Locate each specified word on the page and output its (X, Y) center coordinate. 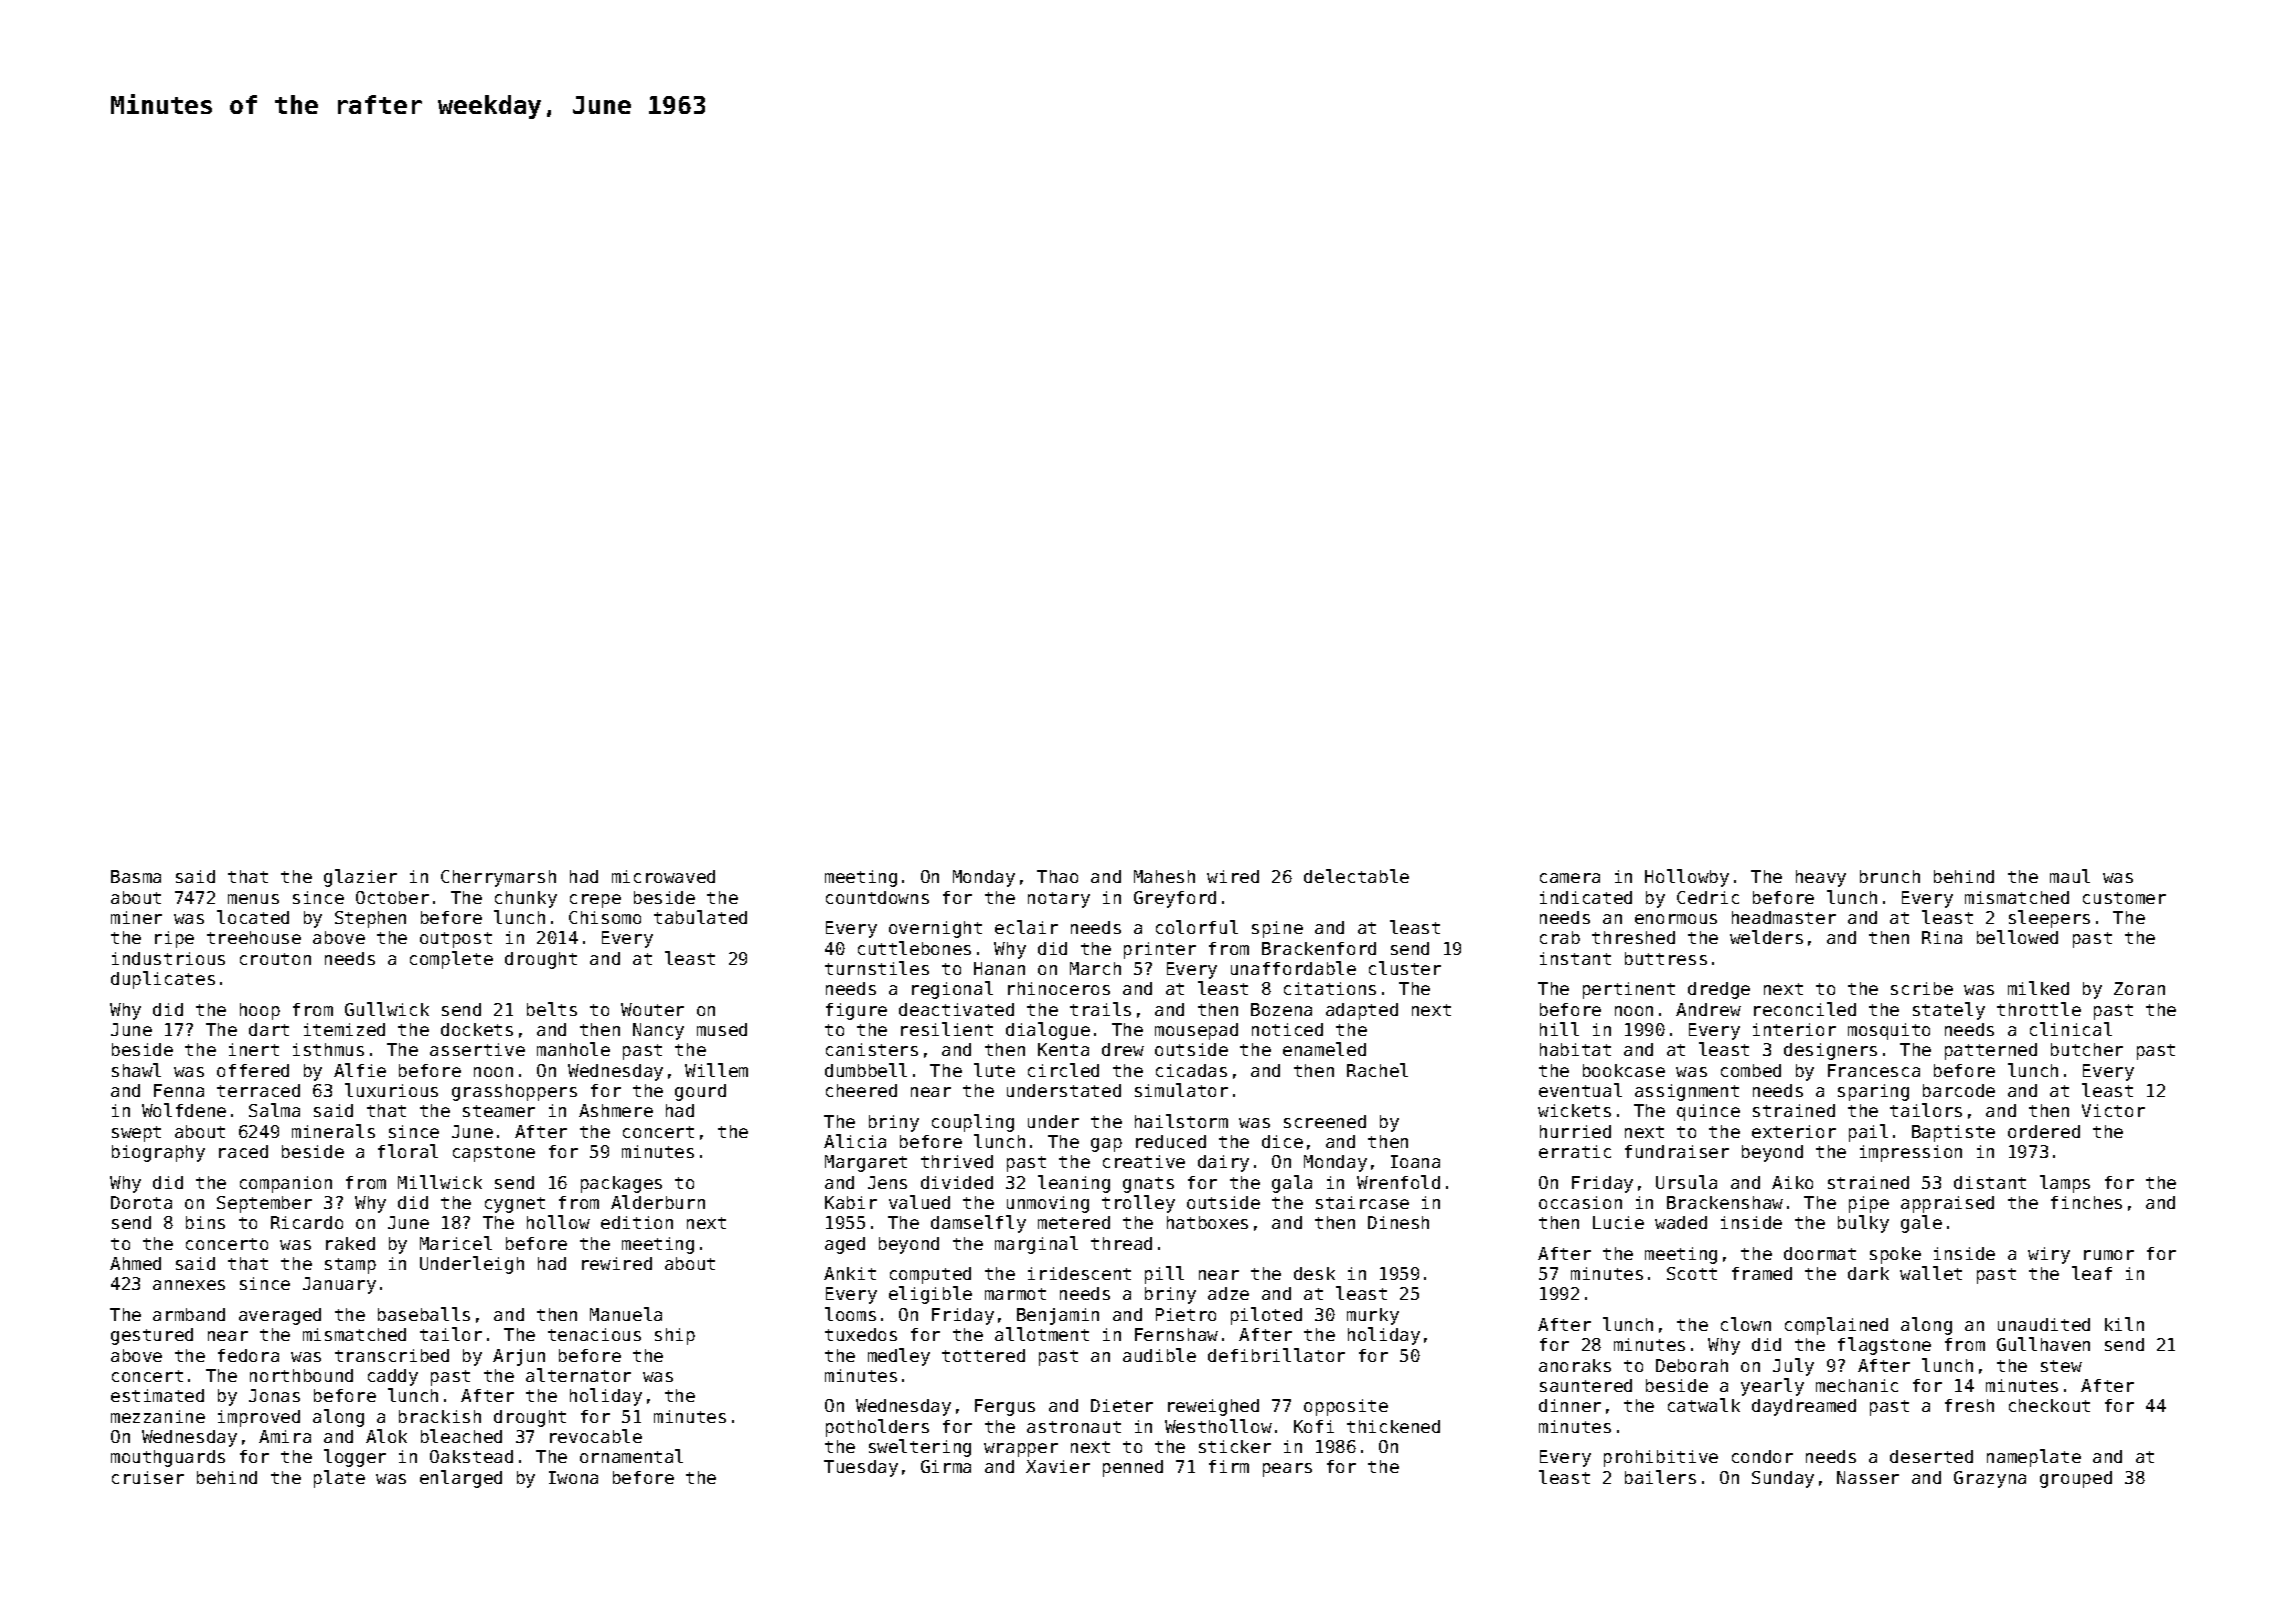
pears (1287, 1470)
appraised (1947, 1204)
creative (1144, 1161)
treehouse (254, 937)
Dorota (141, 1202)
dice (1282, 1141)
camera (1570, 878)
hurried (1575, 1131)
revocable (596, 1436)
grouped (2076, 1479)
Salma (274, 1110)
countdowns (877, 897)
